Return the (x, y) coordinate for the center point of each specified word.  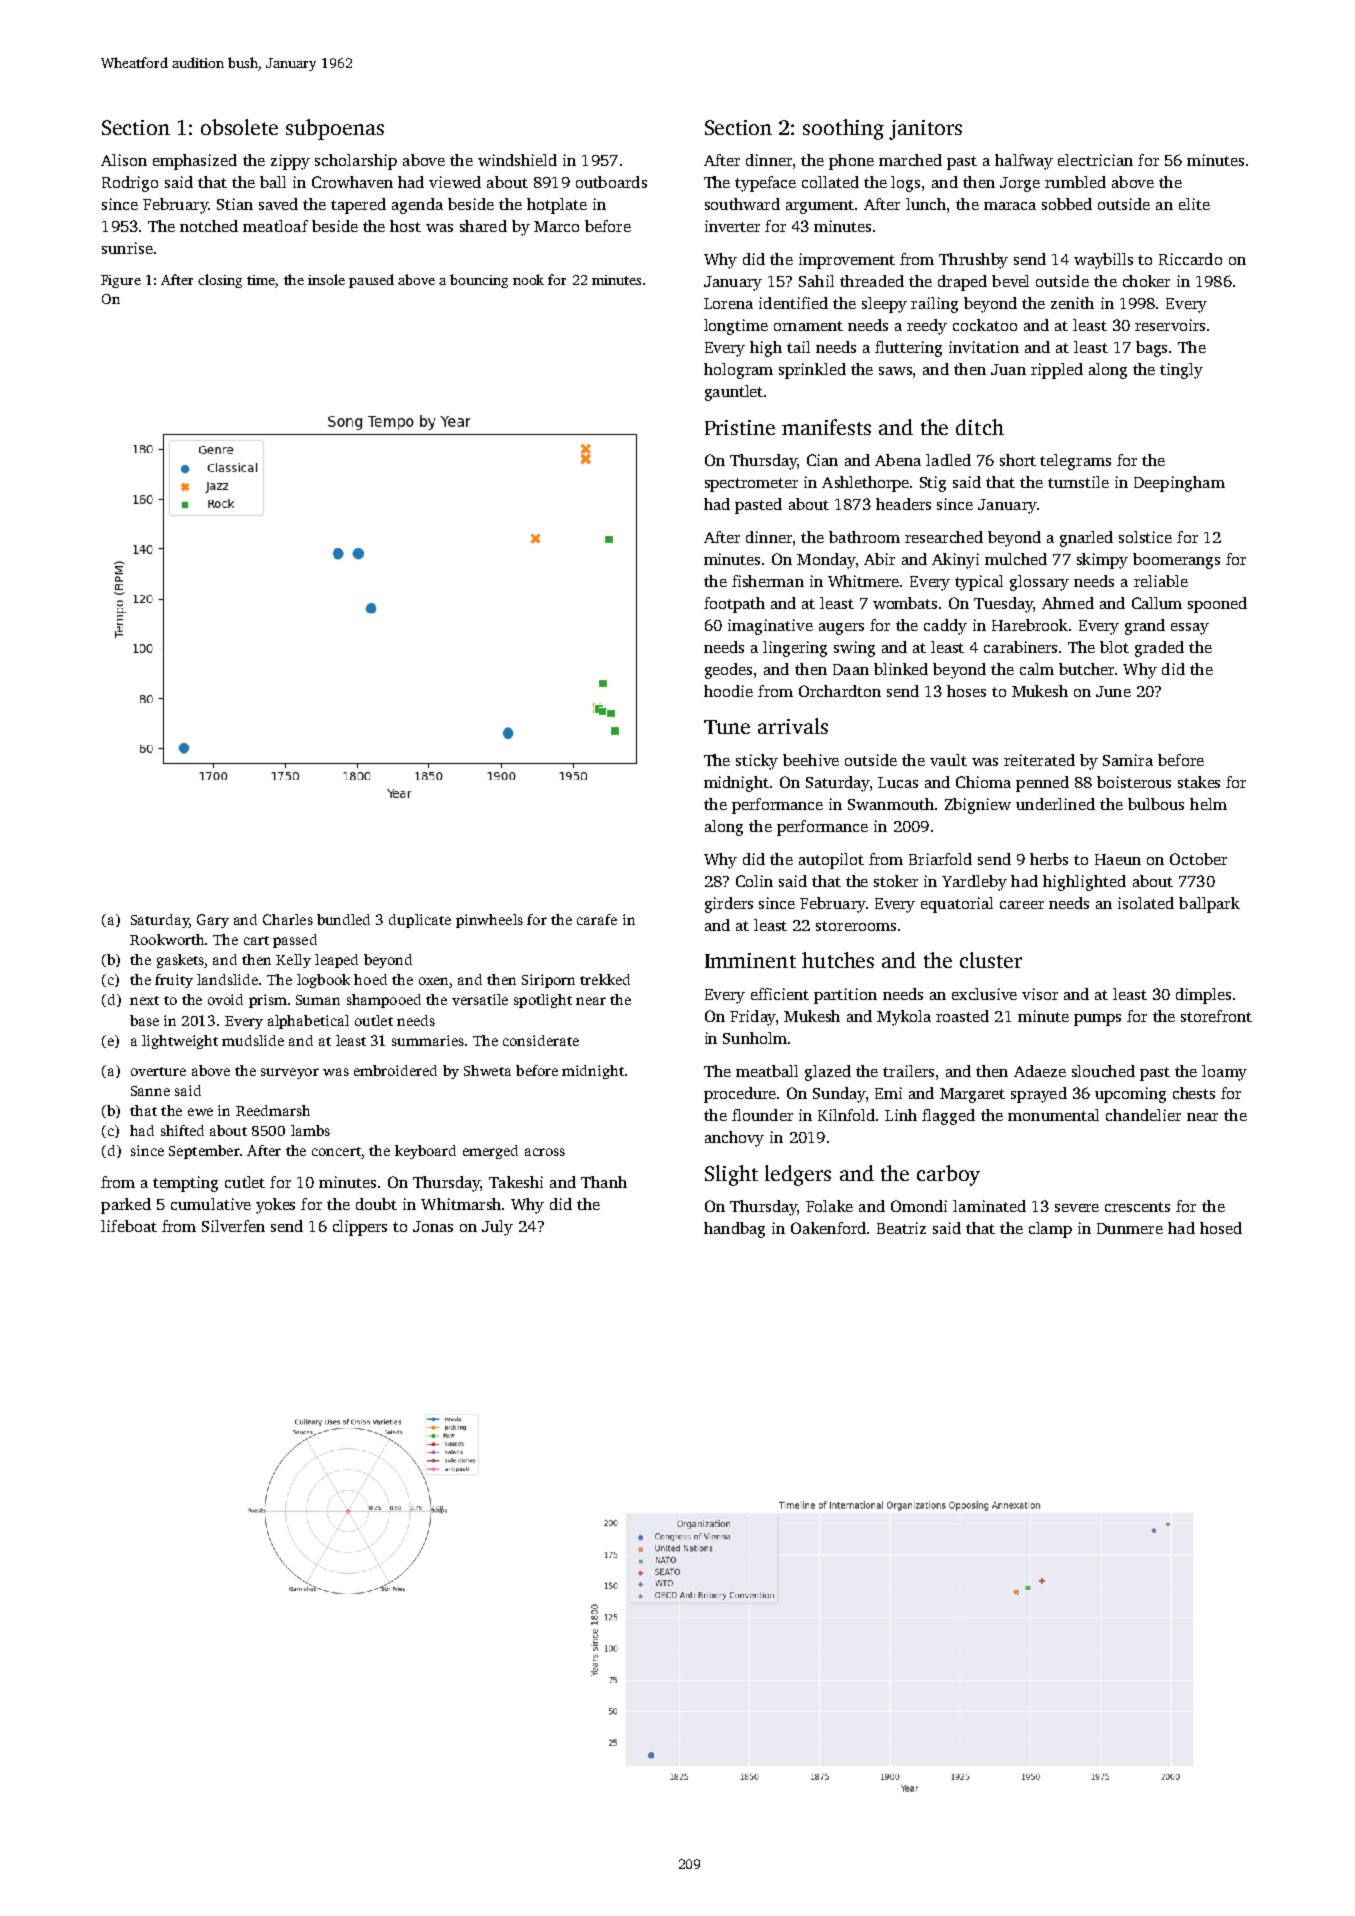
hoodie (728, 691)
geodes (728, 671)
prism (268, 1001)
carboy (948, 1175)
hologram (738, 371)
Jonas (433, 1226)
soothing (843, 129)
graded (1159, 649)
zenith (1072, 303)
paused (371, 281)
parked (126, 1206)
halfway (1024, 162)
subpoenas (335, 129)
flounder (762, 1115)
